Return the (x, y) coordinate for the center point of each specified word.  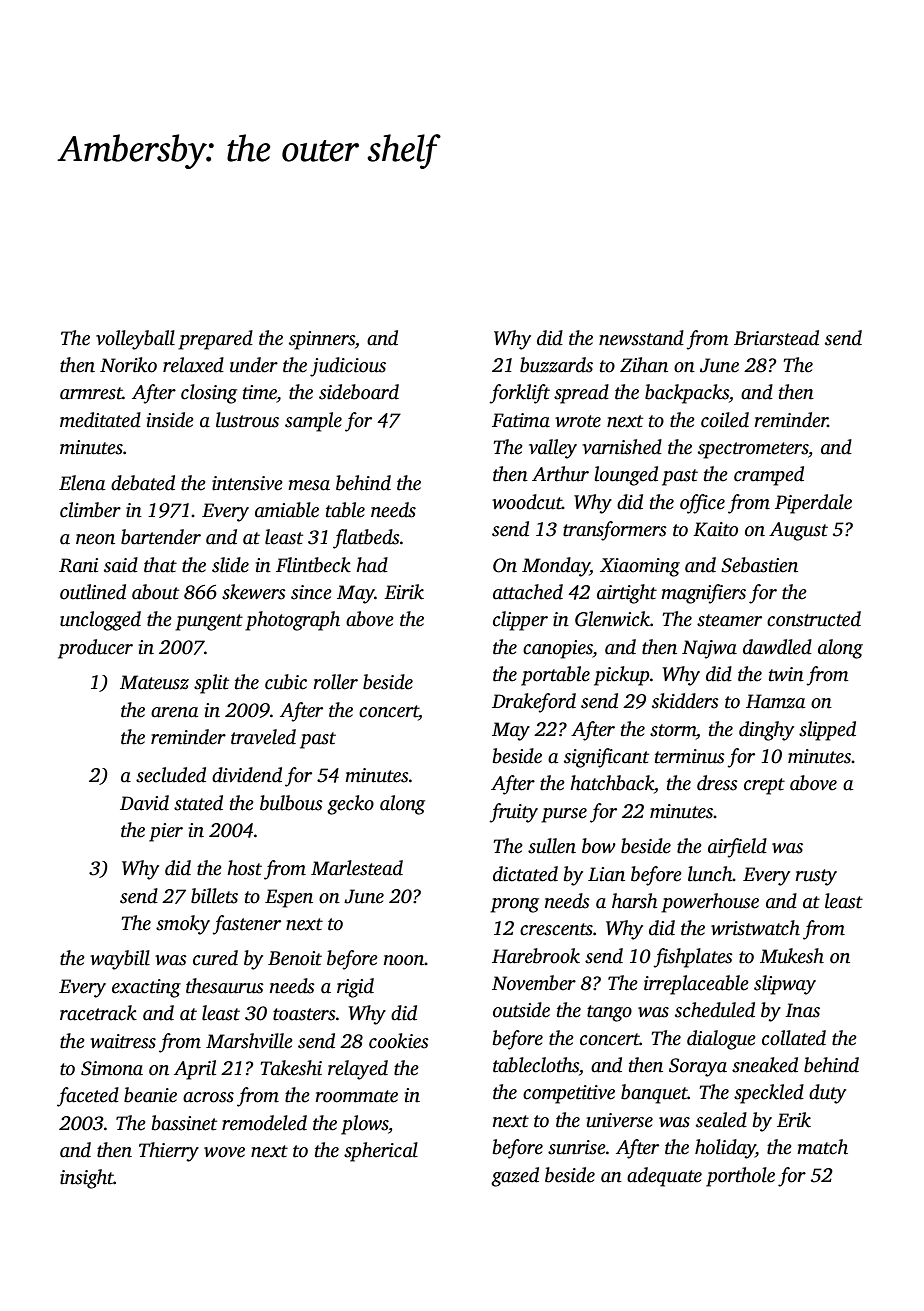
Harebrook (536, 956)
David (144, 803)
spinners (322, 340)
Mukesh (792, 956)
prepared (215, 340)
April (195, 1070)
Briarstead (776, 338)
